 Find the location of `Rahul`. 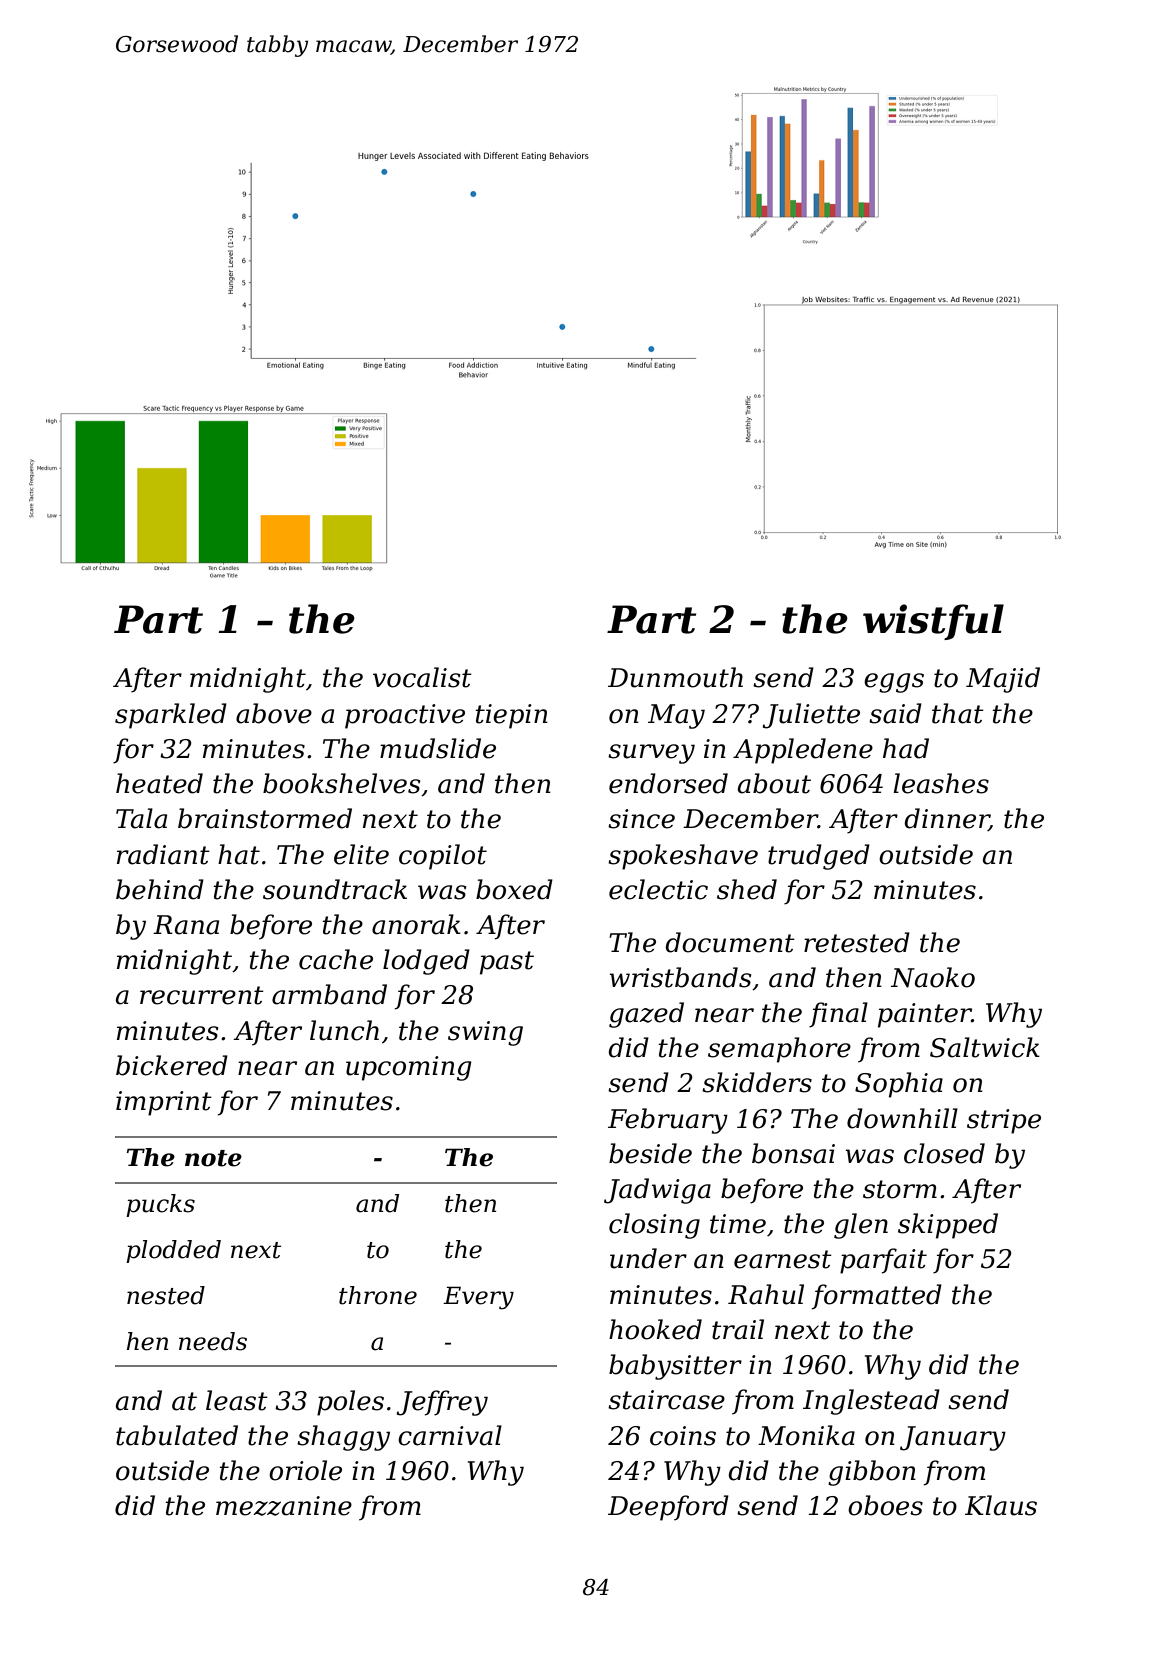

Rahul is located at coordinates (766, 1294).
